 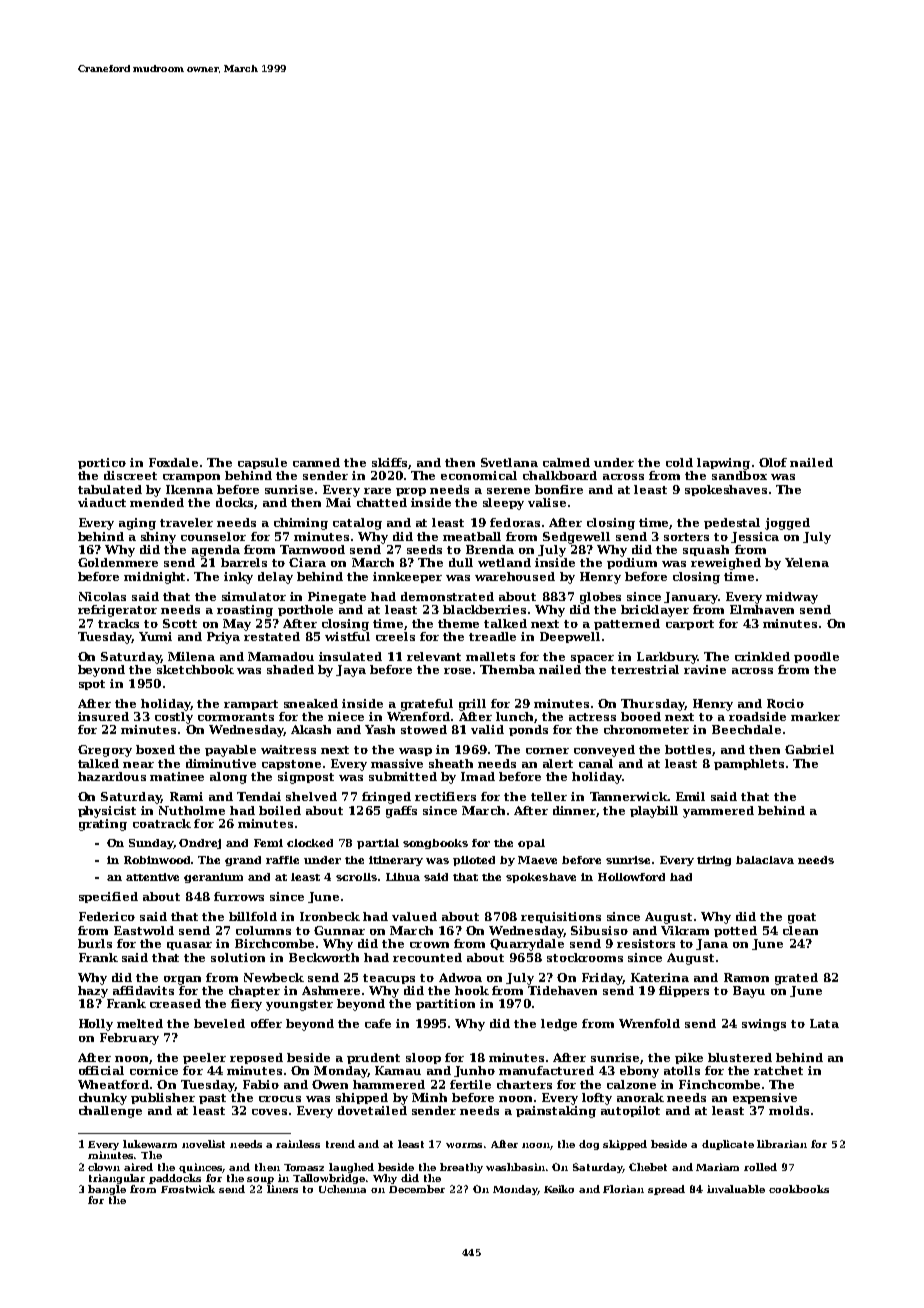 I want to click on corner, so click(x=547, y=751).
